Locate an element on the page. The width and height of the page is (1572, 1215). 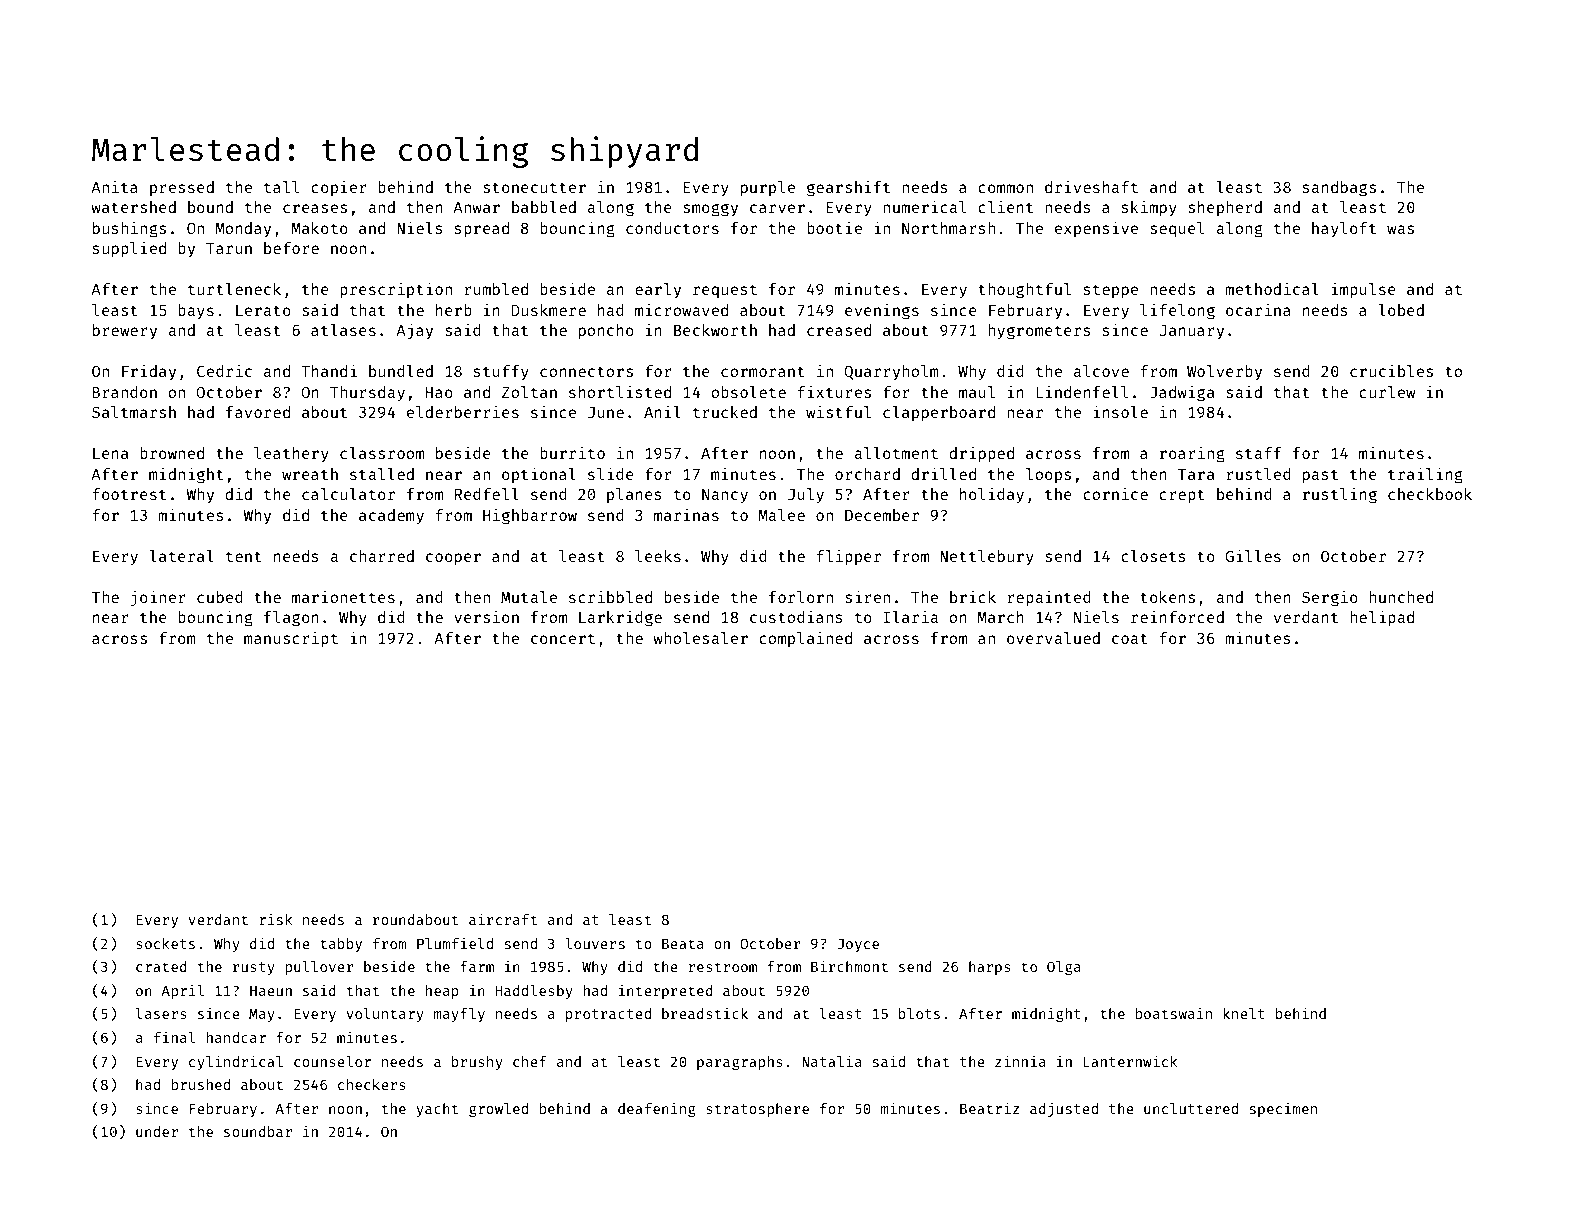
concert is located at coordinates (563, 638).
